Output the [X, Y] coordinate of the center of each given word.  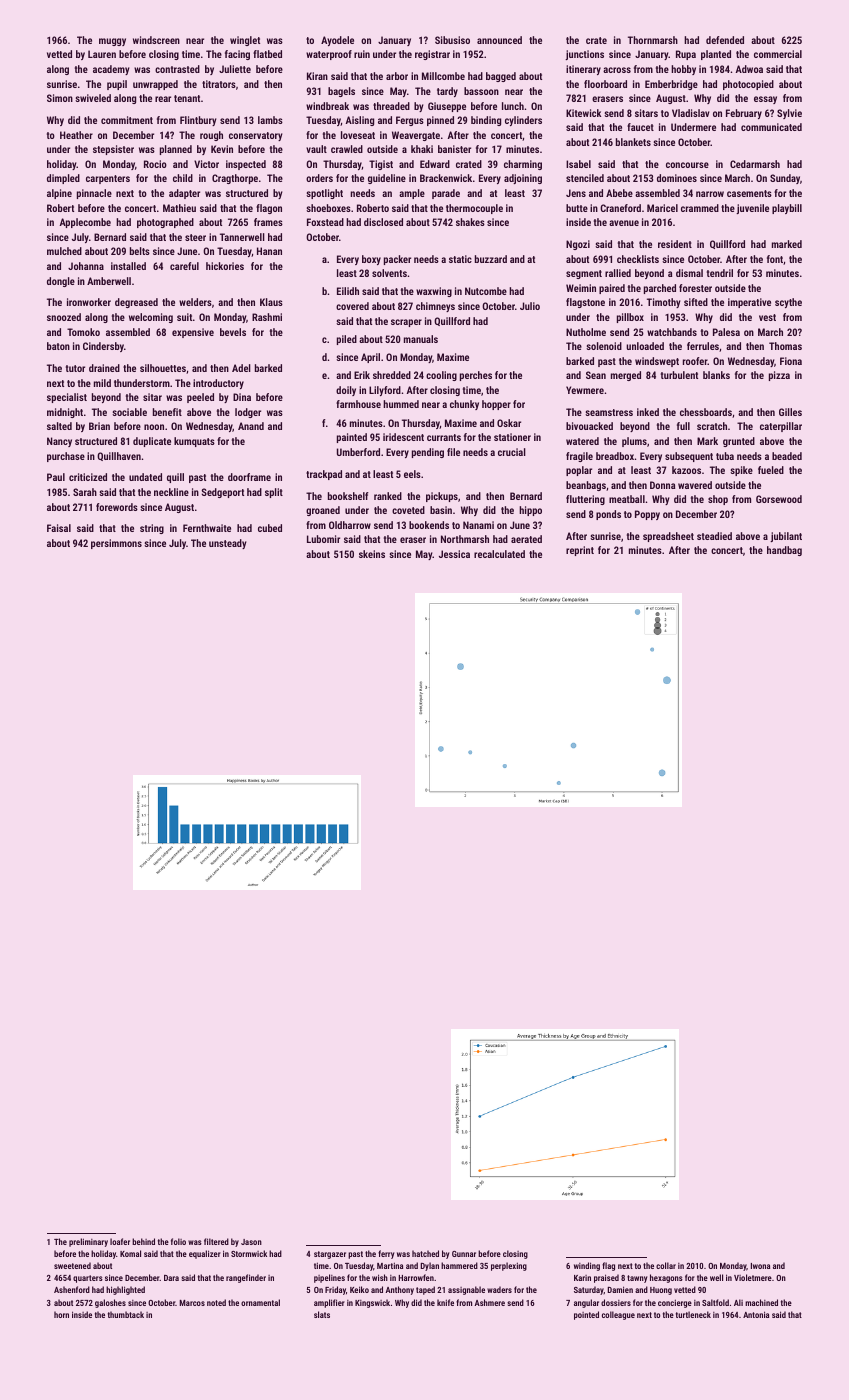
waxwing [434, 292]
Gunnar [464, 1254]
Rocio [155, 164]
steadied [714, 536]
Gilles [790, 412]
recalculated [499, 554]
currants [444, 437]
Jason [251, 1242]
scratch [712, 426]
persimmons [116, 544]
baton [58, 346]
